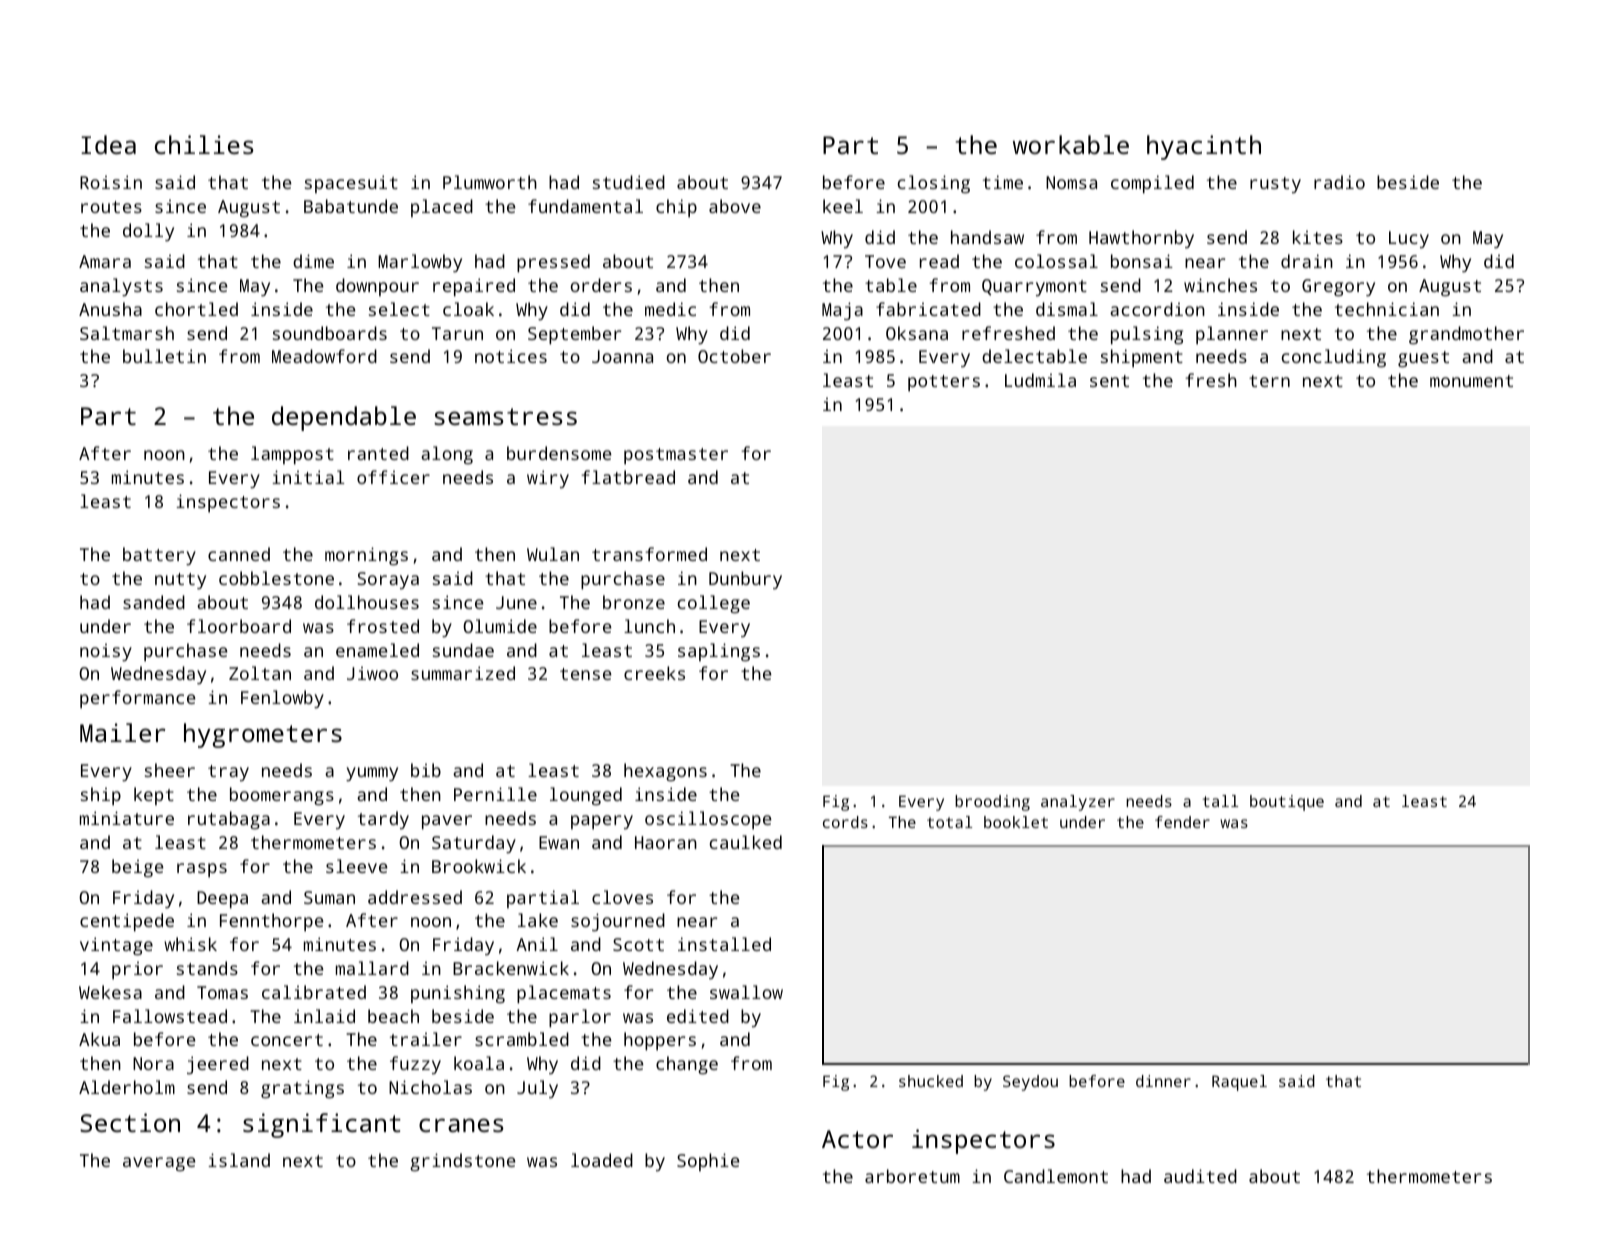 This image has height=1243, width=1609. I want to click on Olumide, so click(500, 626).
